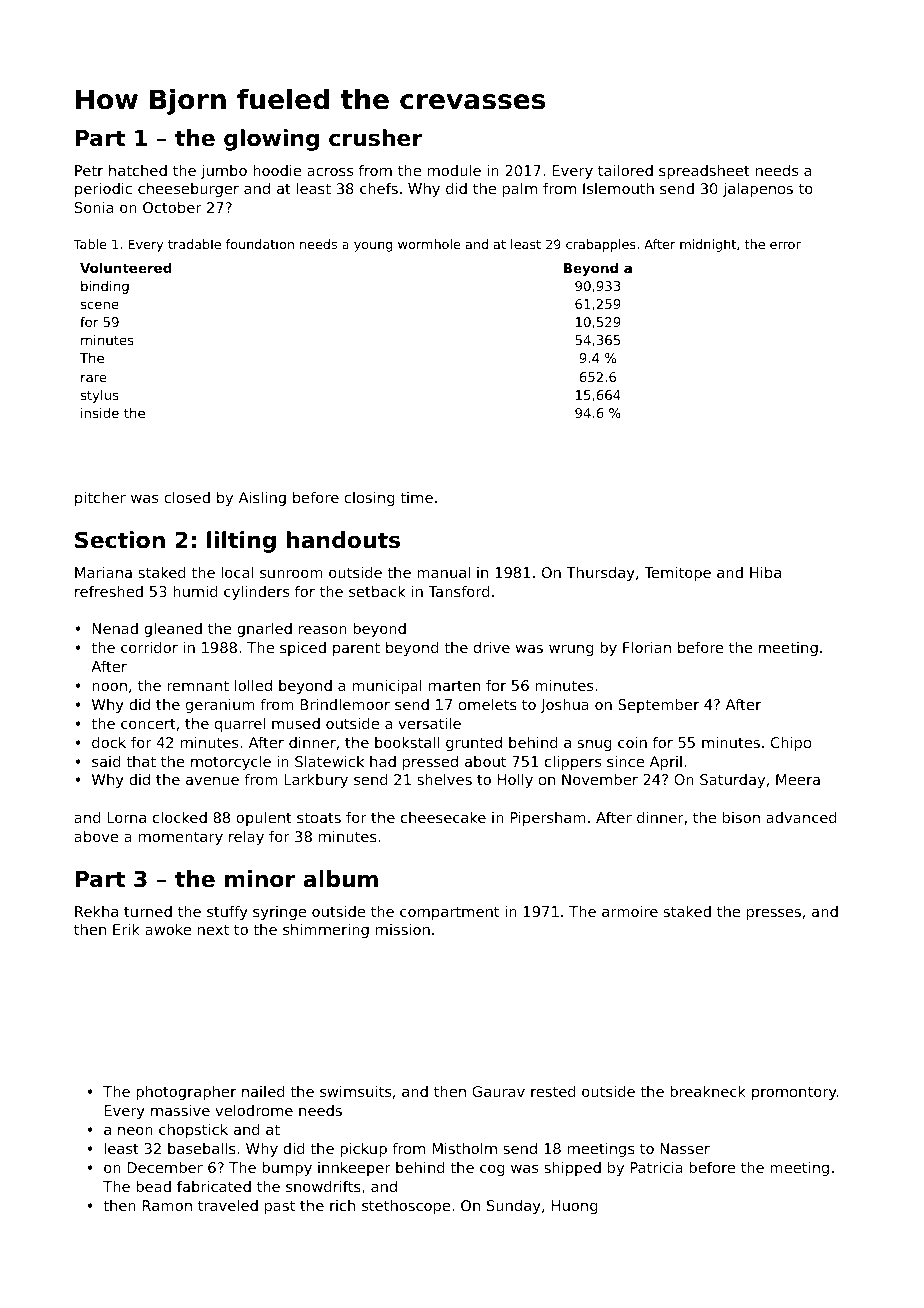 The height and width of the screenshot is (1308, 924). What do you see at coordinates (704, 172) in the screenshot?
I see `spreadsheet` at bounding box center [704, 172].
